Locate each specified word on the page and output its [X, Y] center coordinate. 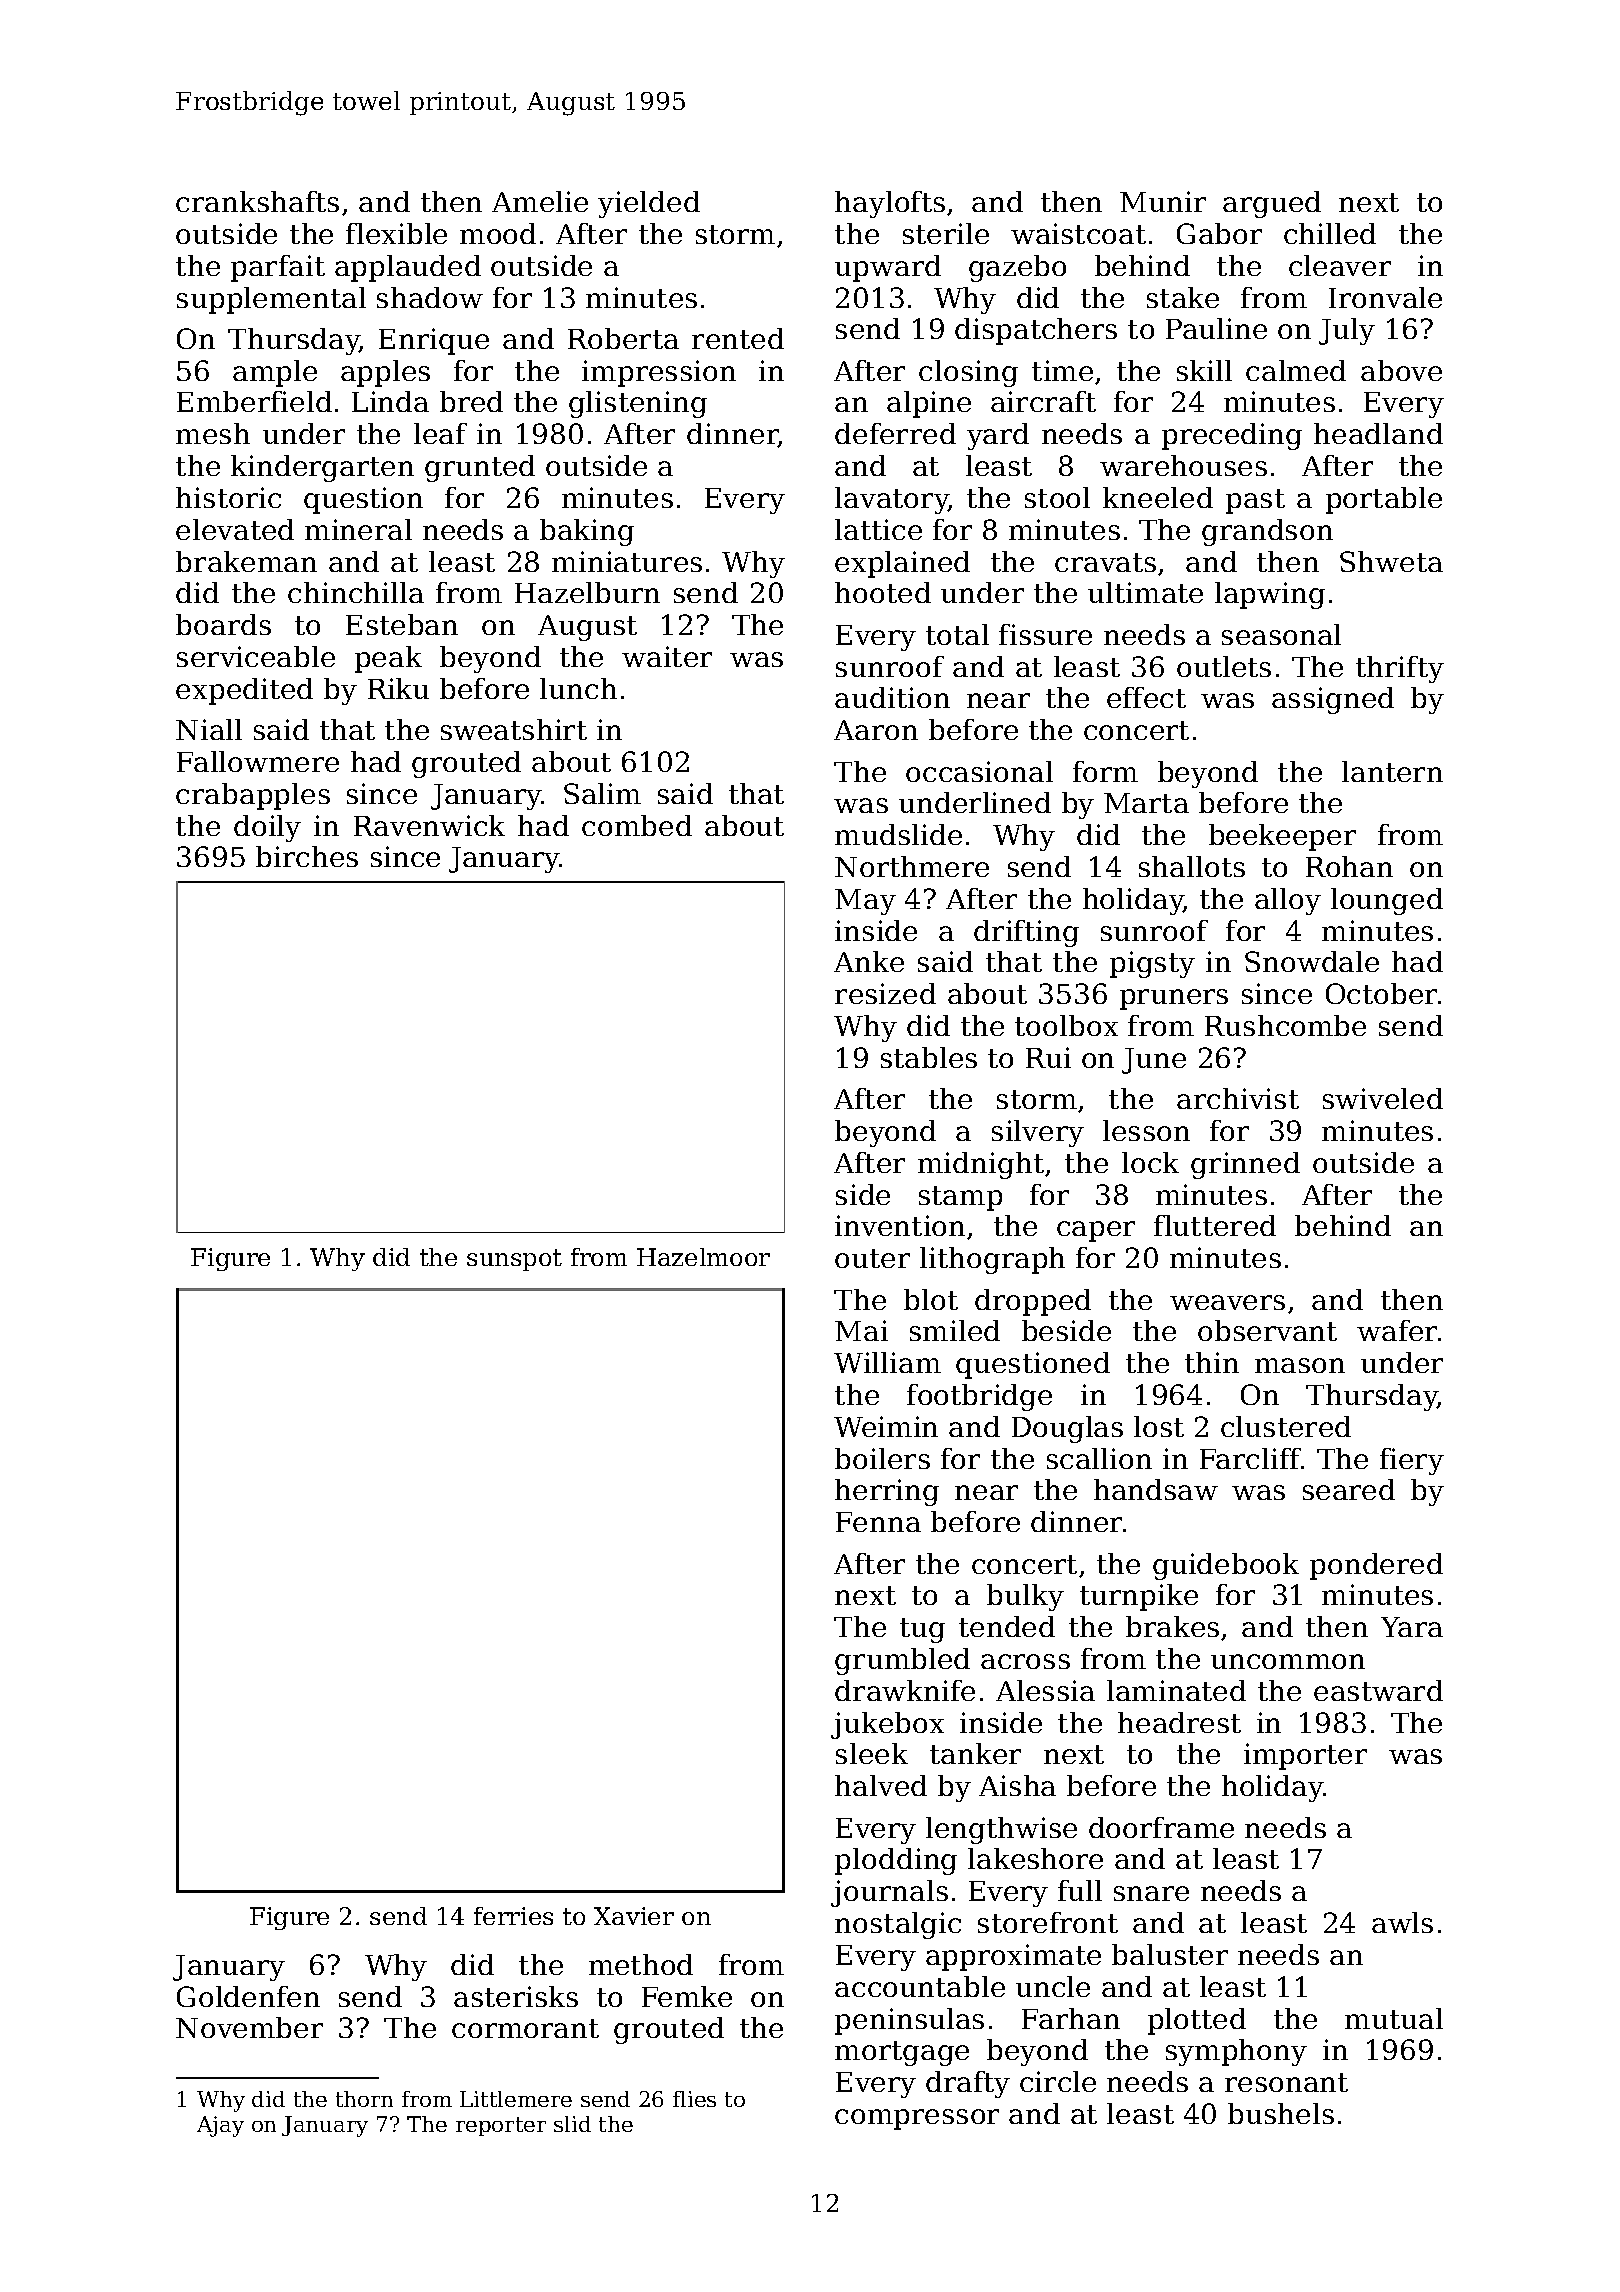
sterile [946, 233]
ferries [513, 1916]
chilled [1330, 233]
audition [892, 697]
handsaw [1156, 1489]
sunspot [514, 1260]
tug [922, 1630]
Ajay [220, 2126]
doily [267, 828]
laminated [1176, 1690]
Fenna [878, 1522]
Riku [398, 688]
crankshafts [257, 201]
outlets [1224, 666]
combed [637, 825]
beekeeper [1282, 837]
